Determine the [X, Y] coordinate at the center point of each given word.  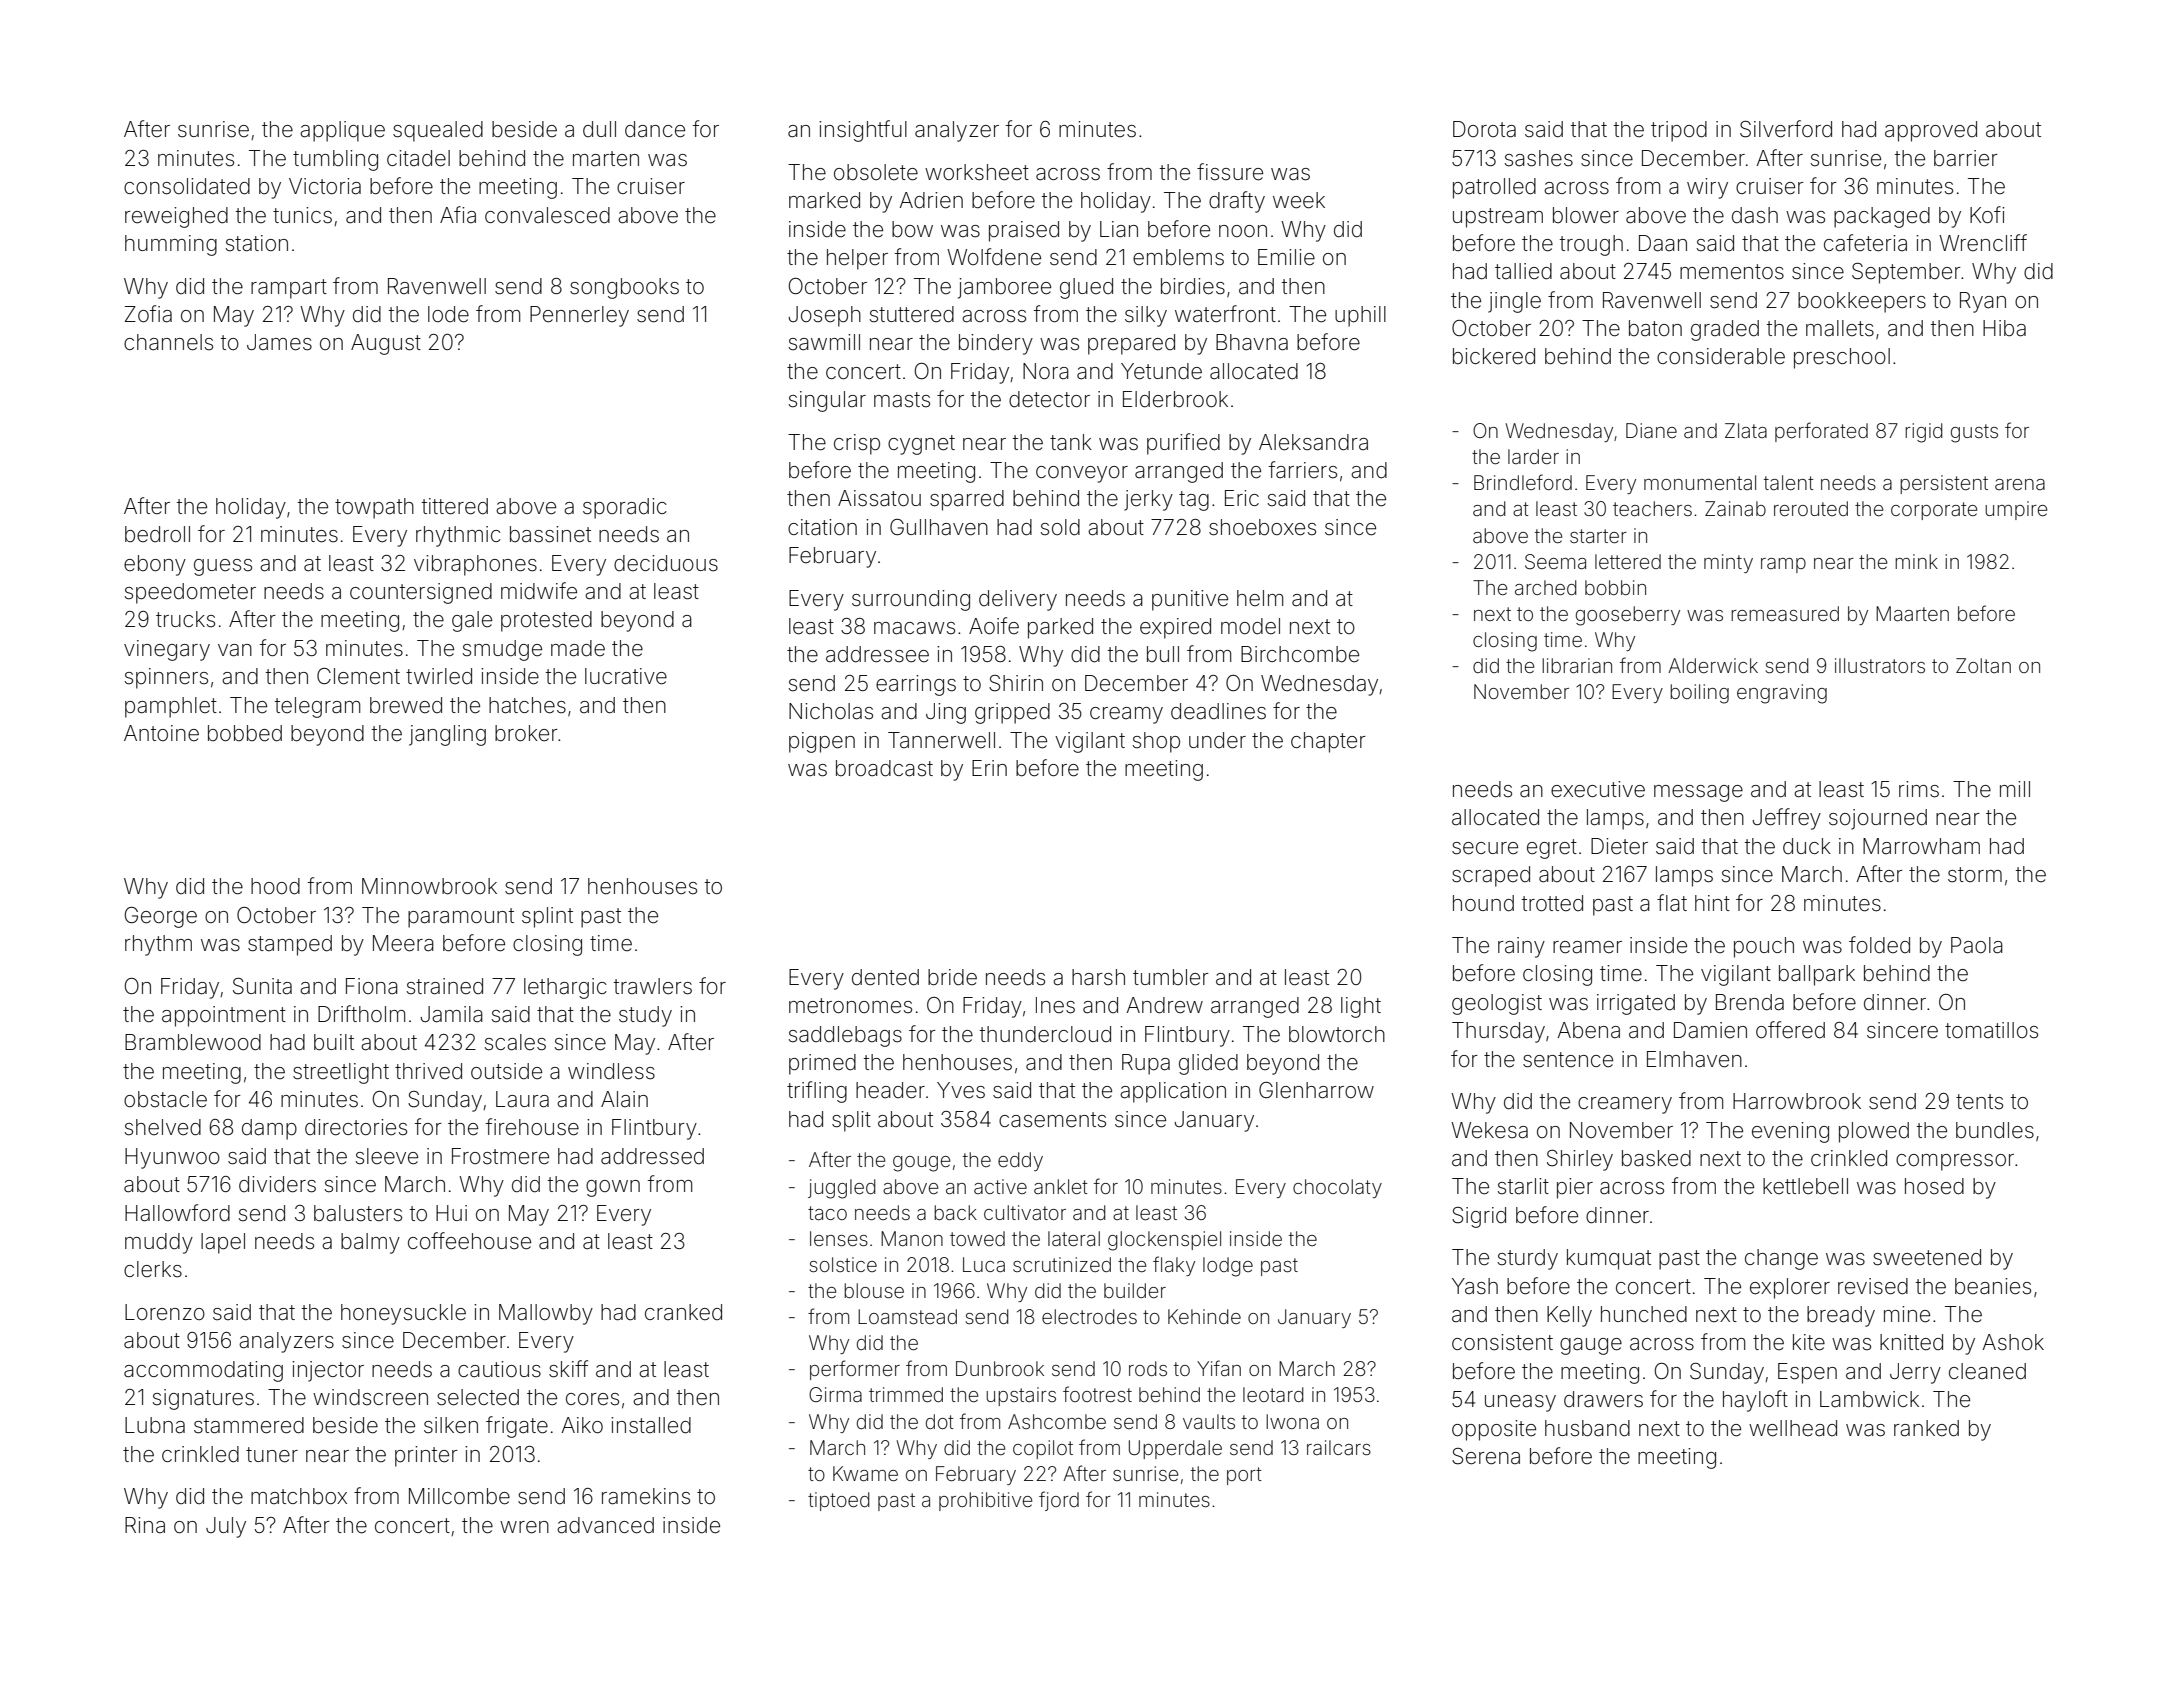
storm [1975, 875]
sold [1060, 527]
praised [1024, 231]
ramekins [646, 1496]
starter [1598, 536]
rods [1148, 1368]
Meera [403, 943]
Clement [358, 676]
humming [171, 245]
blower [1586, 215]
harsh [1098, 977]
